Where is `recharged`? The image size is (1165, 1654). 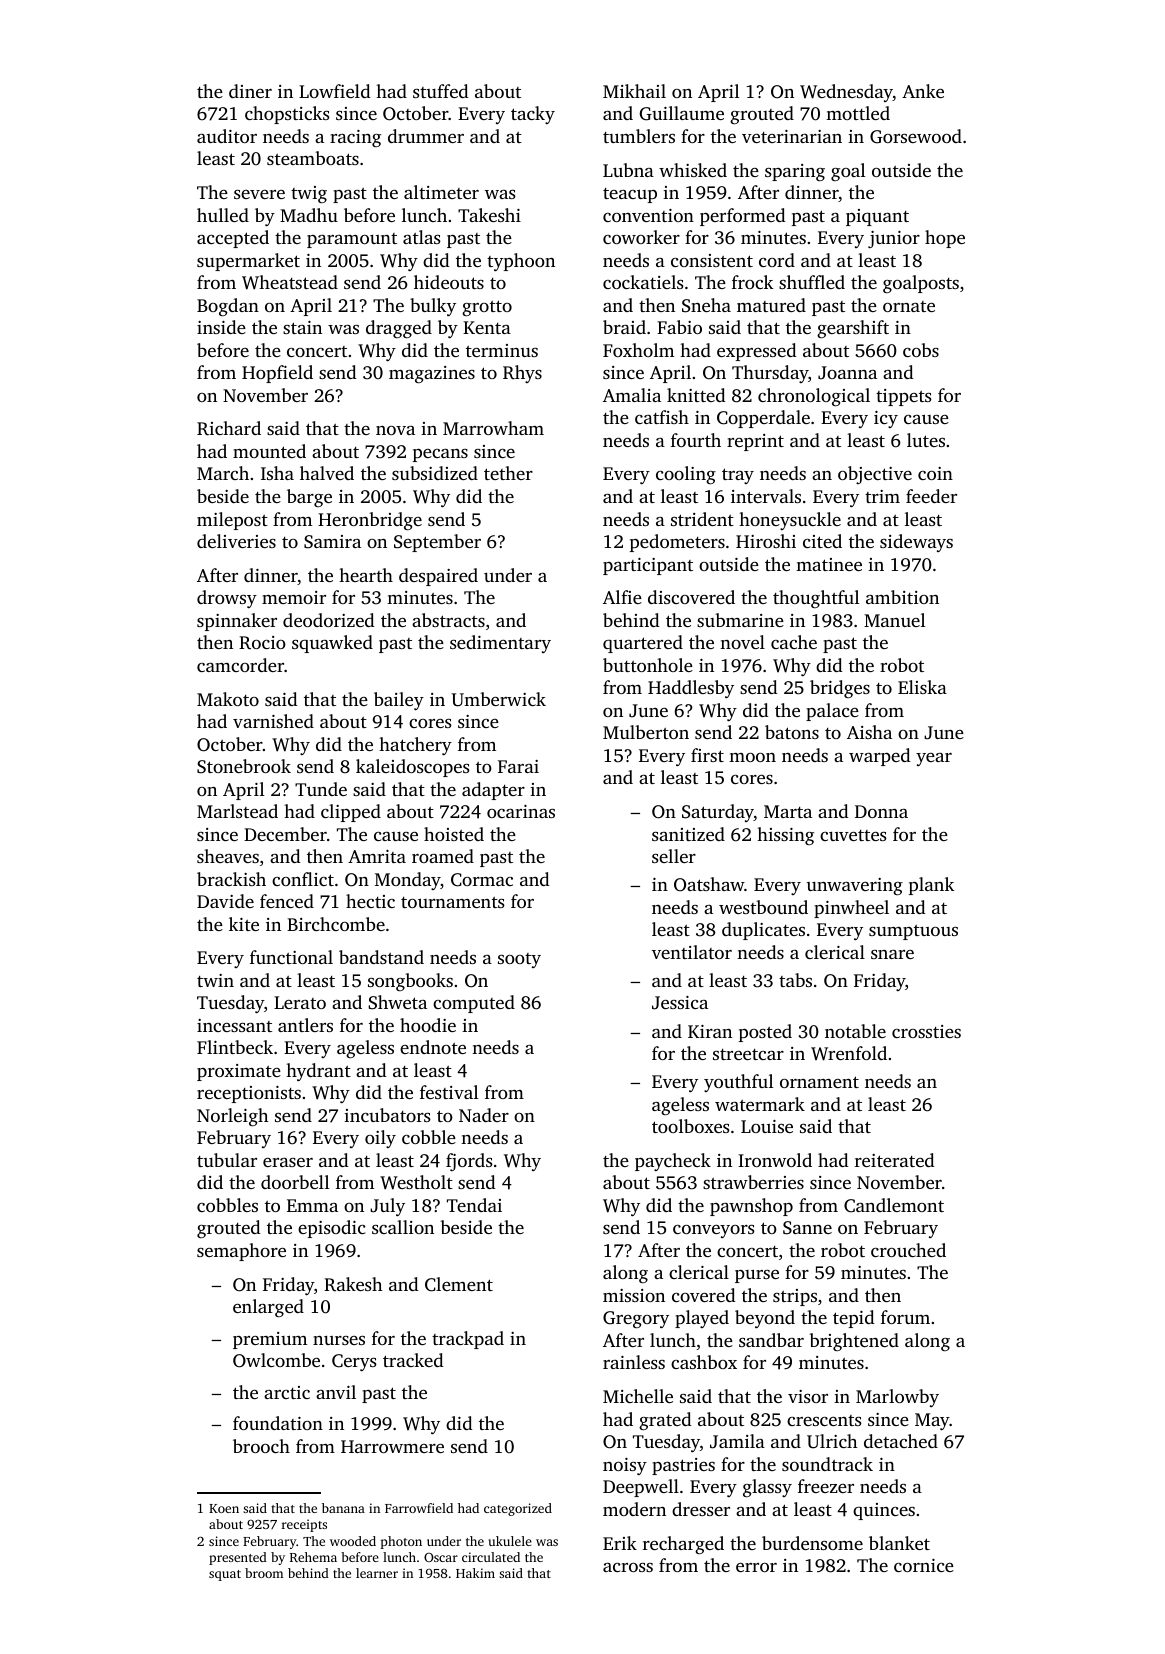
recharged is located at coordinates (683, 1545).
